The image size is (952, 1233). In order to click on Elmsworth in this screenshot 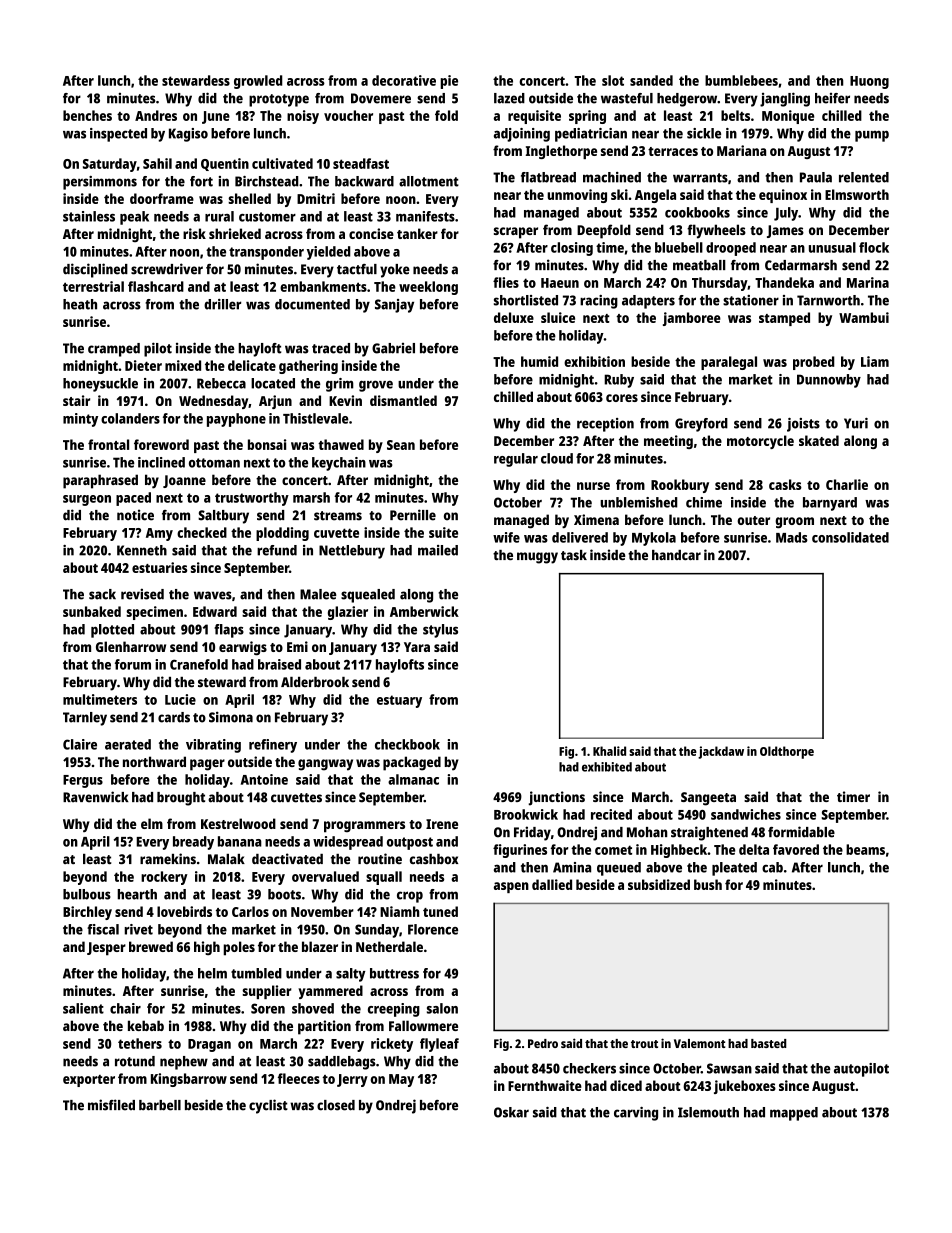, I will do `click(857, 194)`.
